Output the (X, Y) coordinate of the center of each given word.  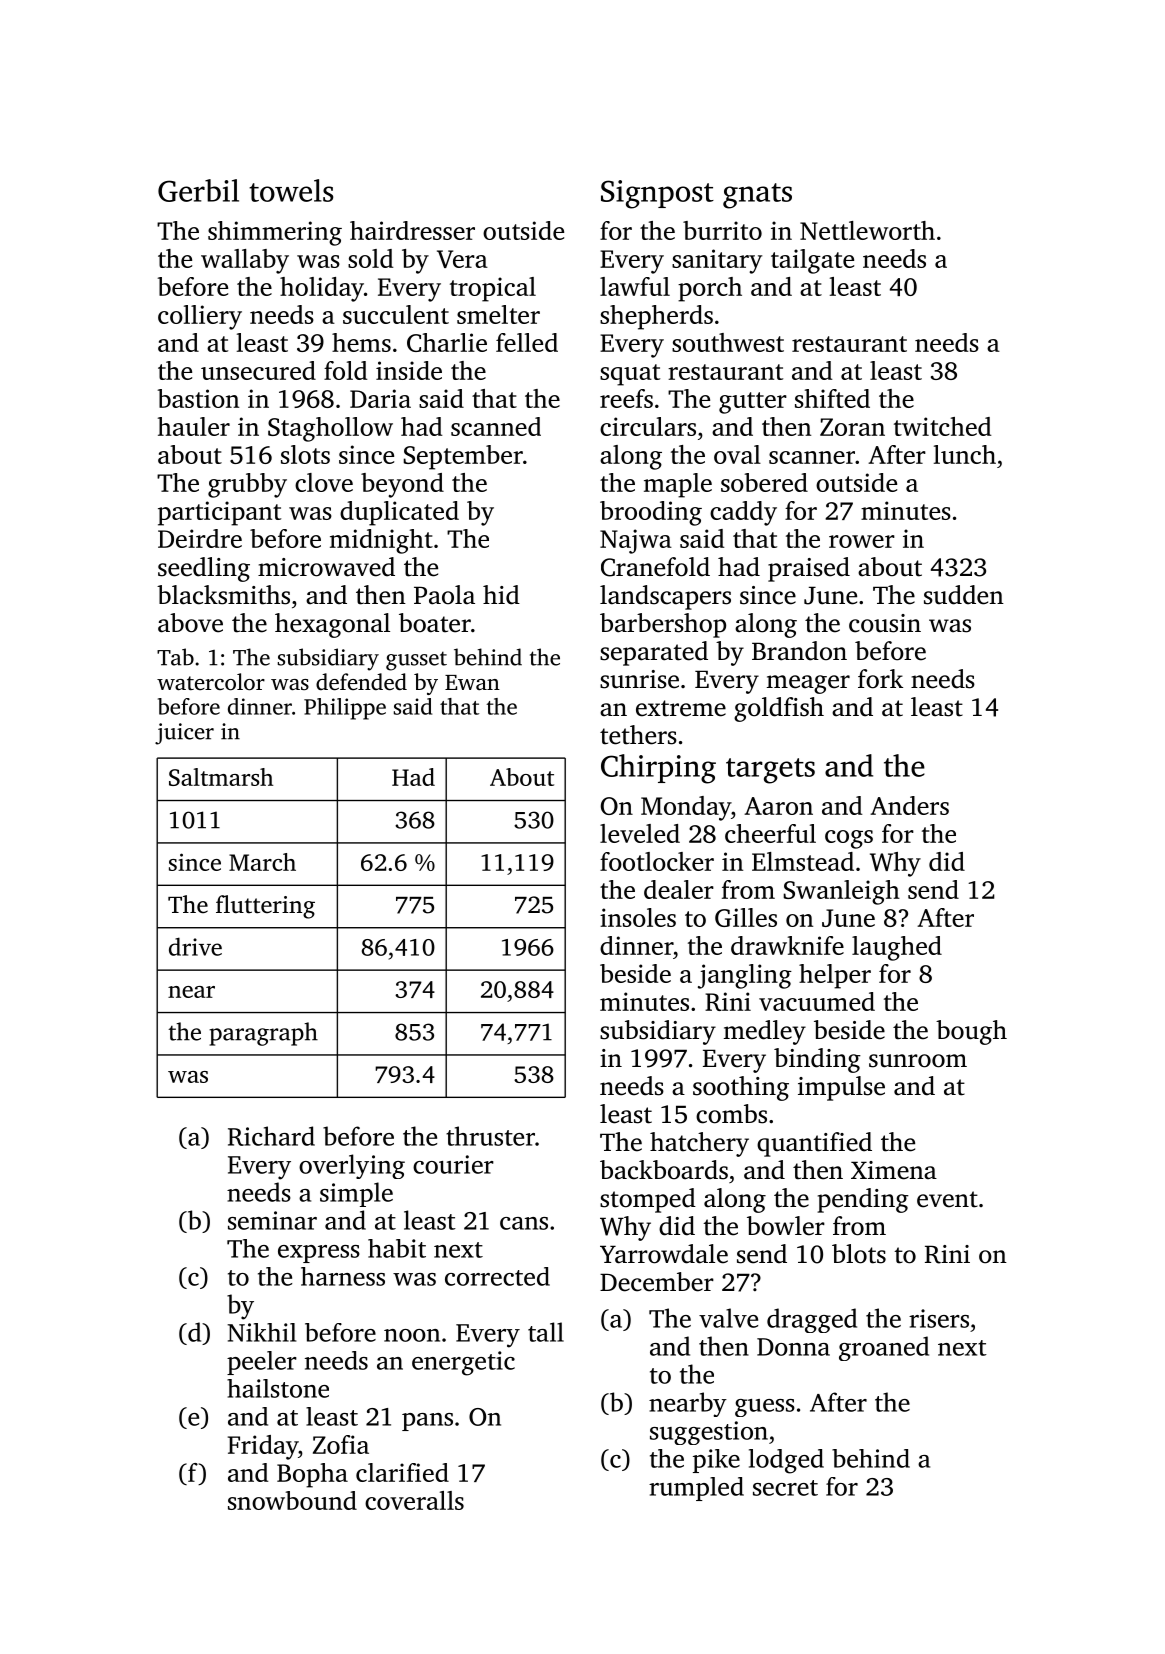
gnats (757, 196)
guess (765, 1408)
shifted (832, 398)
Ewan (472, 682)
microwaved (326, 567)
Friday (263, 1447)
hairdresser (412, 230)
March (262, 862)
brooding (651, 513)
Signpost (657, 194)
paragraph (263, 1034)
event (947, 1199)
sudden (964, 595)
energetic (463, 1363)
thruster (490, 1136)
